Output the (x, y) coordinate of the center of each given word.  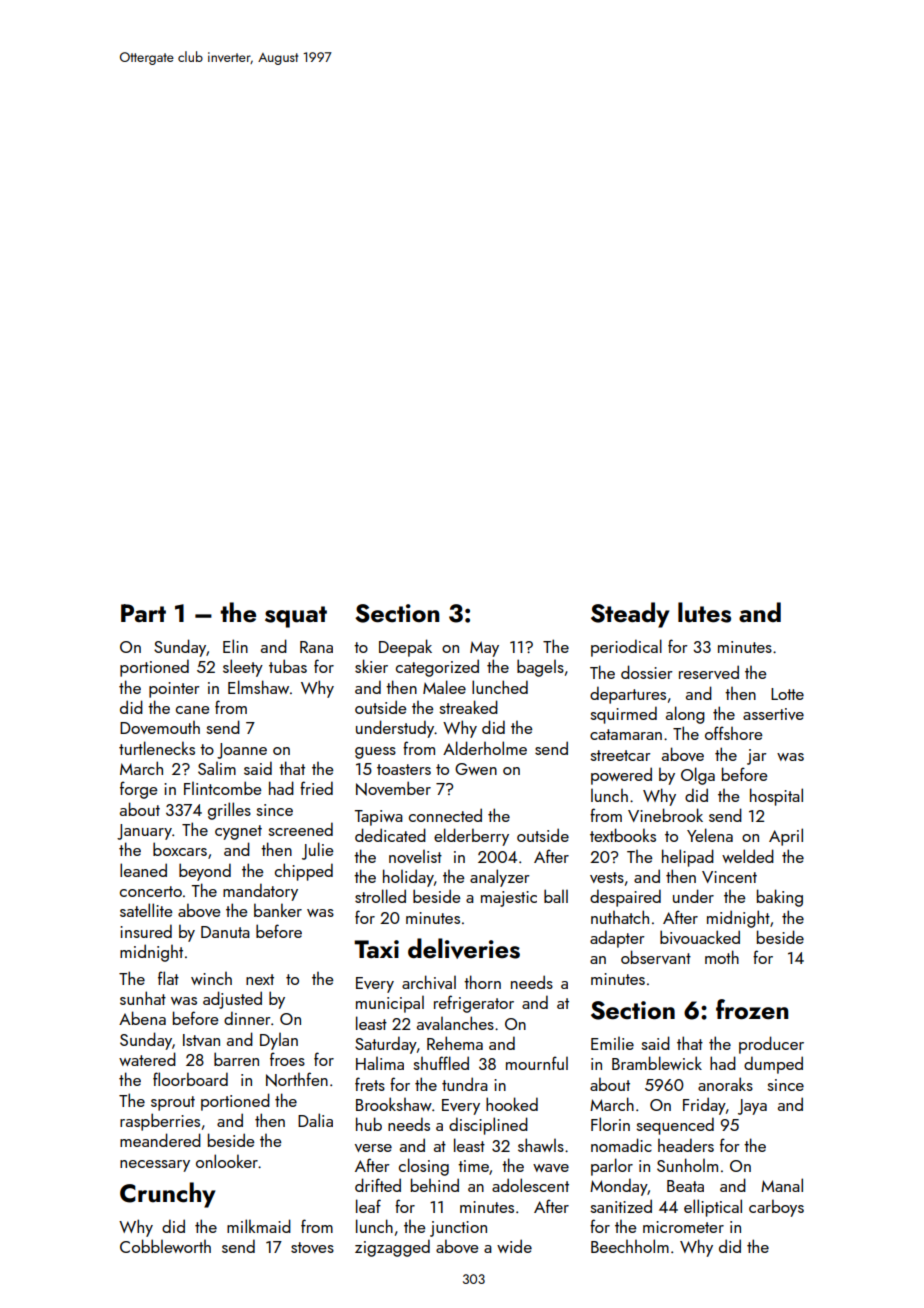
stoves (312, 1247)
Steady (630, 615)
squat (296, 617)
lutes (704, 612)
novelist (415, 856)
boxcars (180, 849)
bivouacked (700, 937)
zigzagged (392, 1248)
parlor (612, 1167)
